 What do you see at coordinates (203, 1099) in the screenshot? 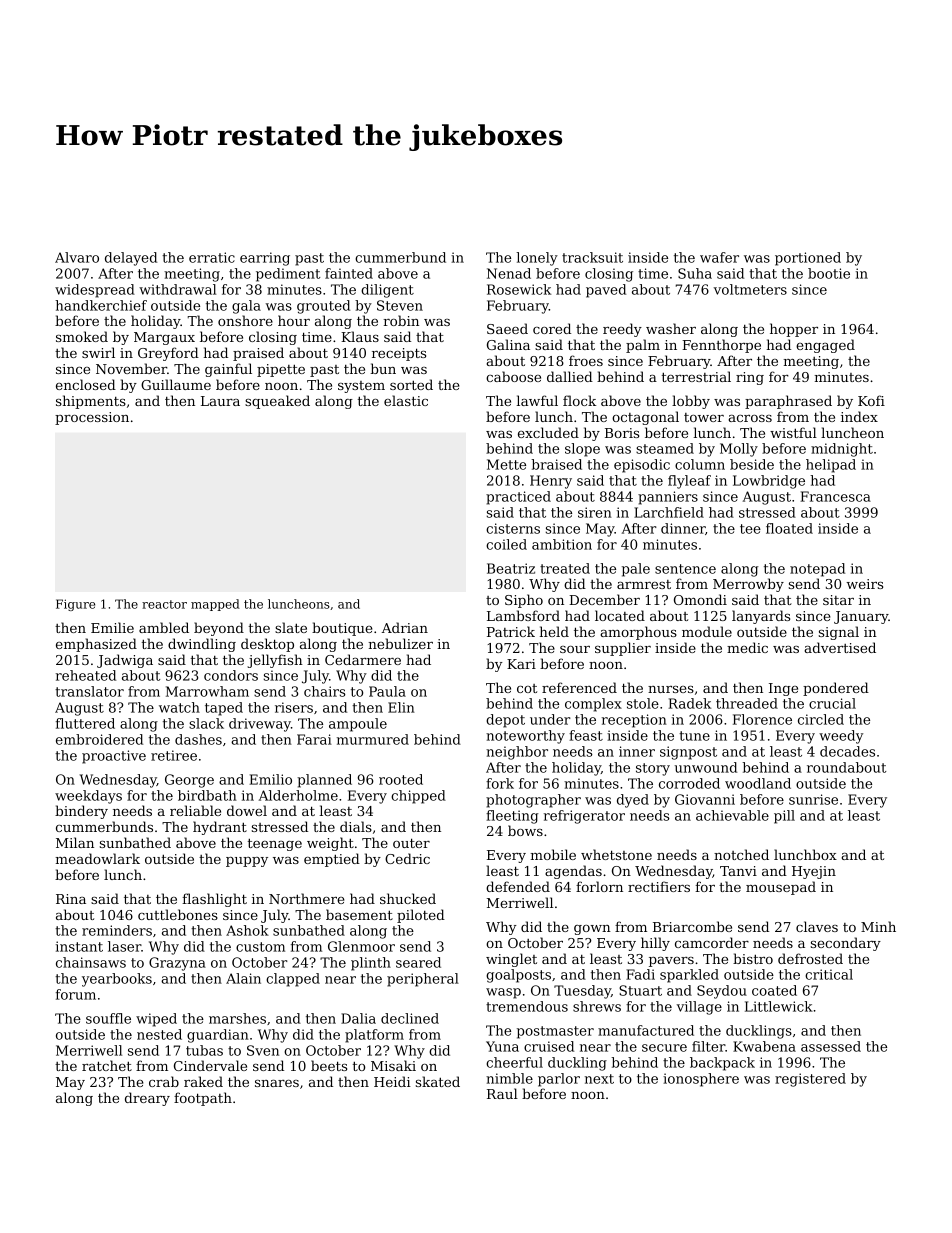
I see `footpath` at bounding box center [203, 1099].
